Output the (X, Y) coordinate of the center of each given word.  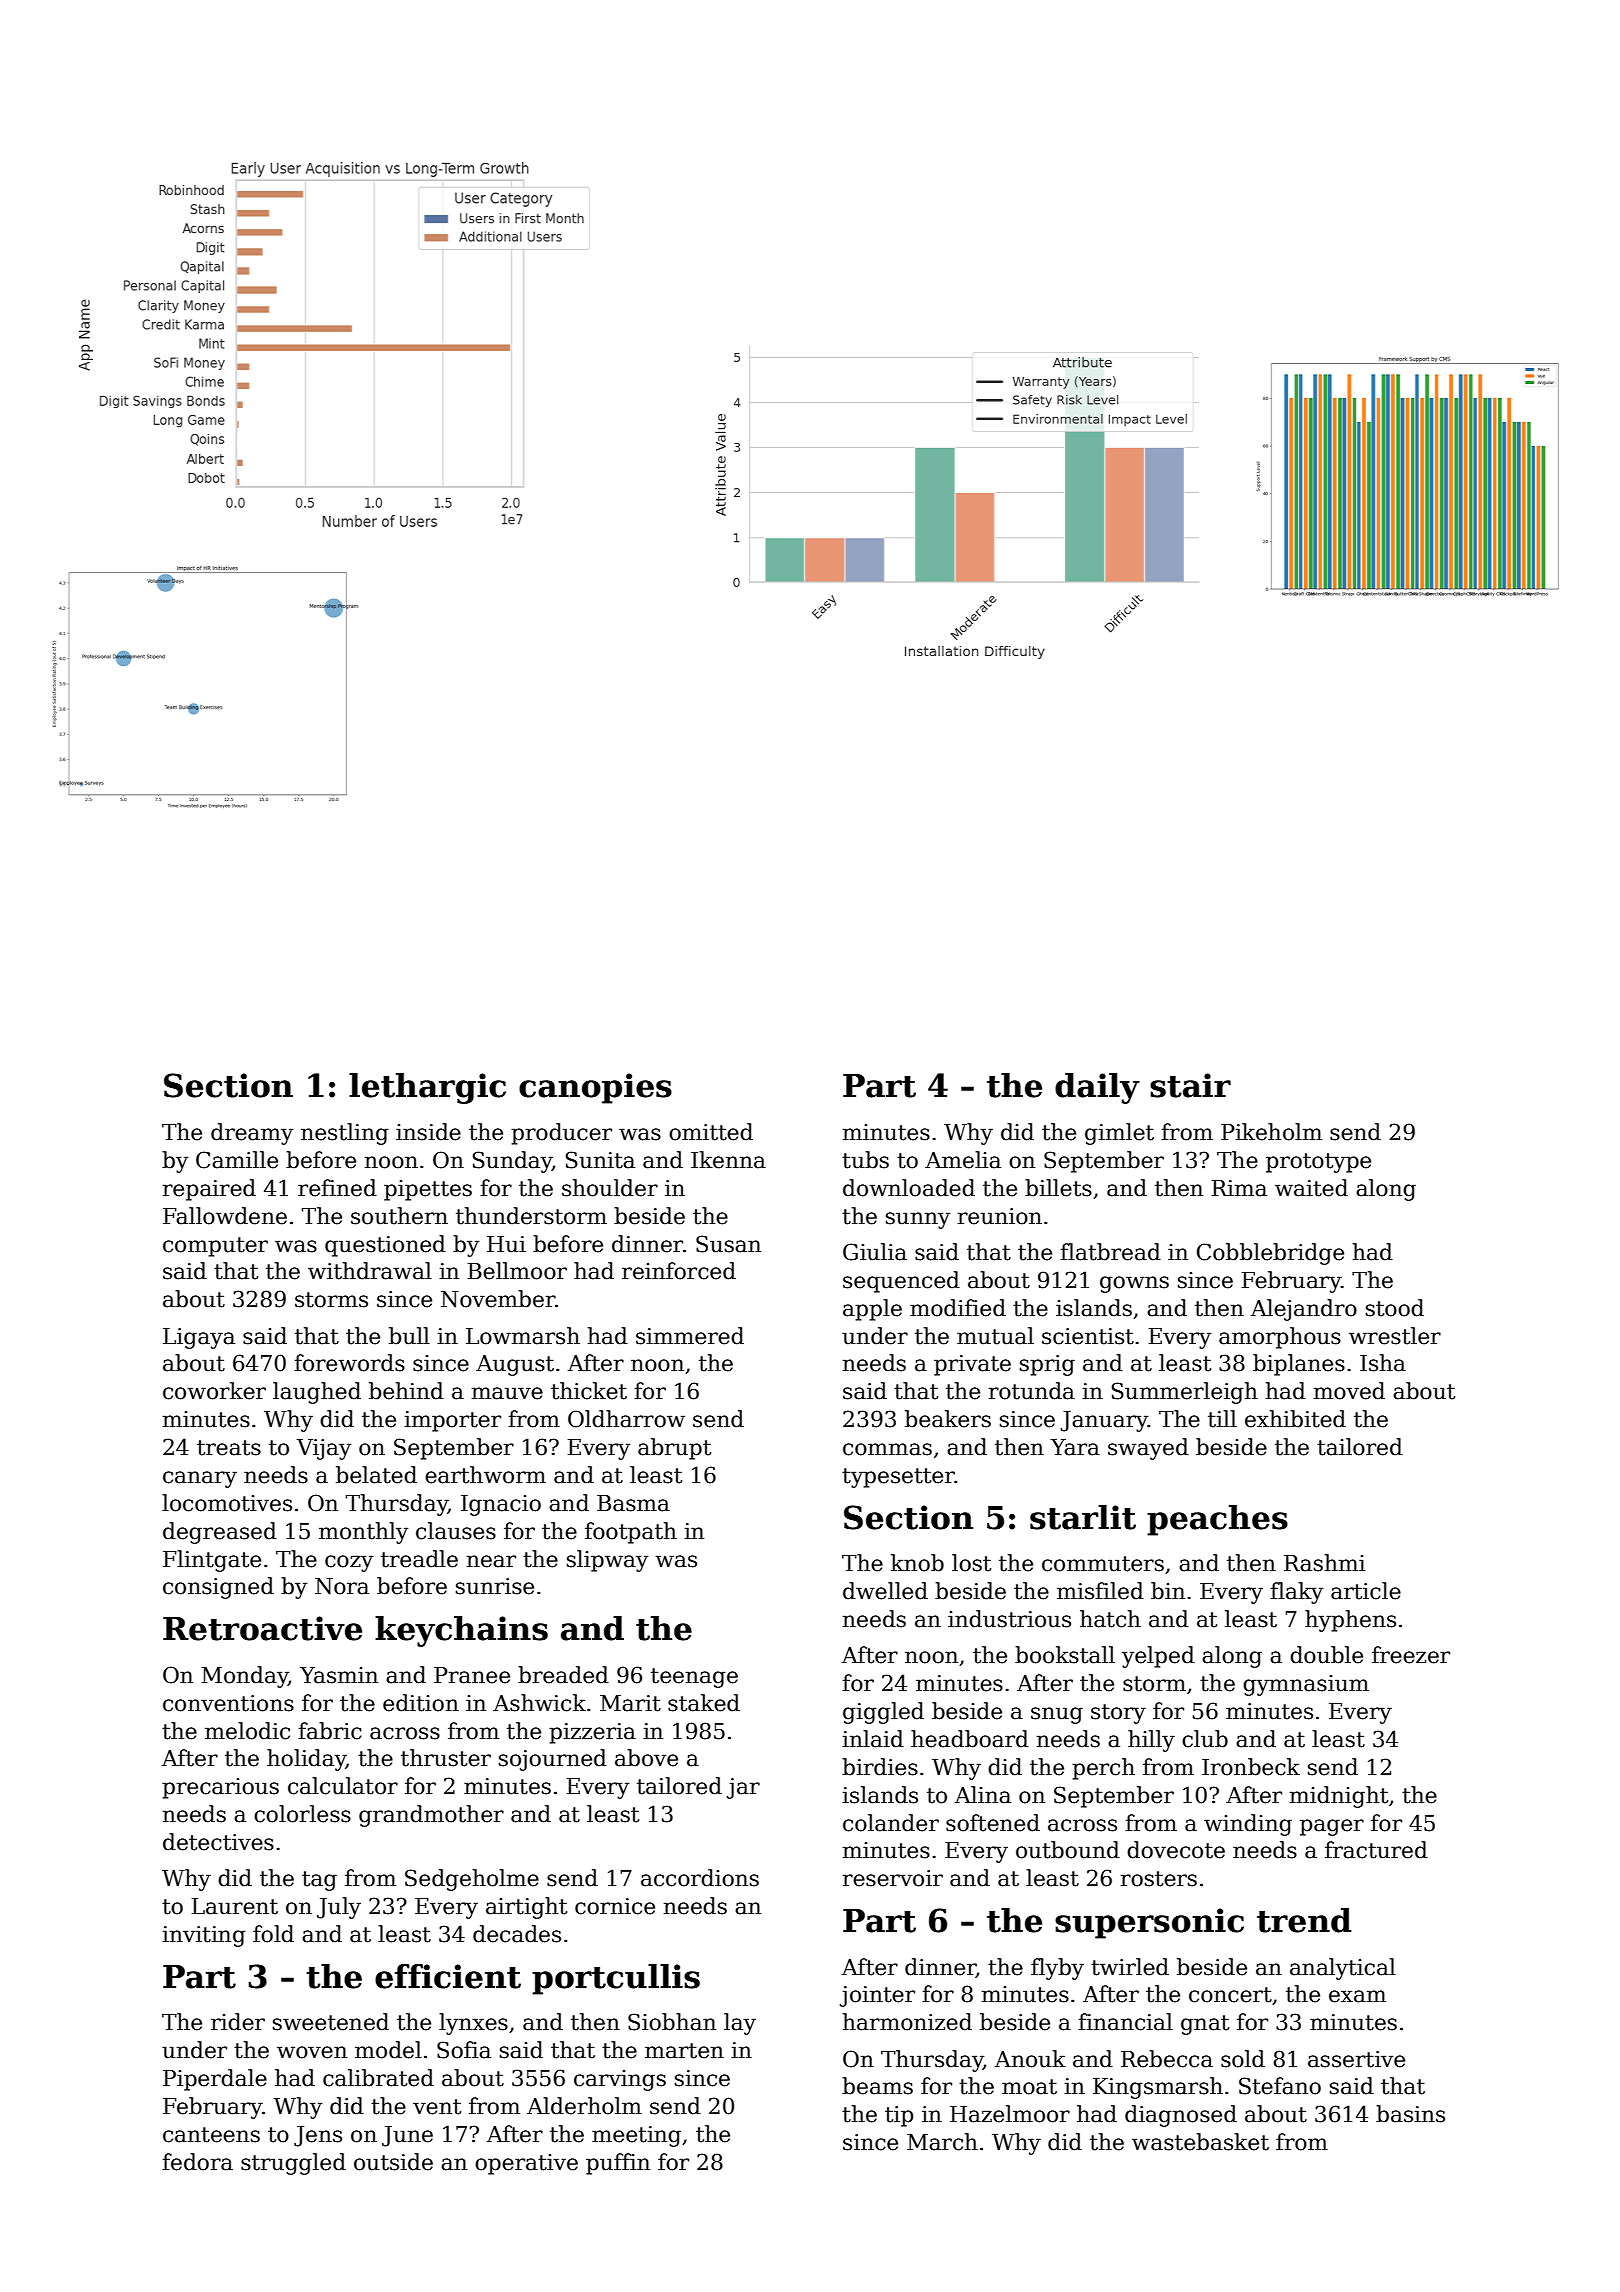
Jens (318, 2136)
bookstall (1065, 1655)
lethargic (427, 1088)
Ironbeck (1251, 1767)
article (1366, 1591)
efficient (448, 1976)
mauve (507, 1393)
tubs (865, 1160)
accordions (700, 1878)
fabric (330, 1731)
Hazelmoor (1010, 2114)
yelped (1158, 1657)
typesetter (898, 1478)
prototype (1318, 1163)
